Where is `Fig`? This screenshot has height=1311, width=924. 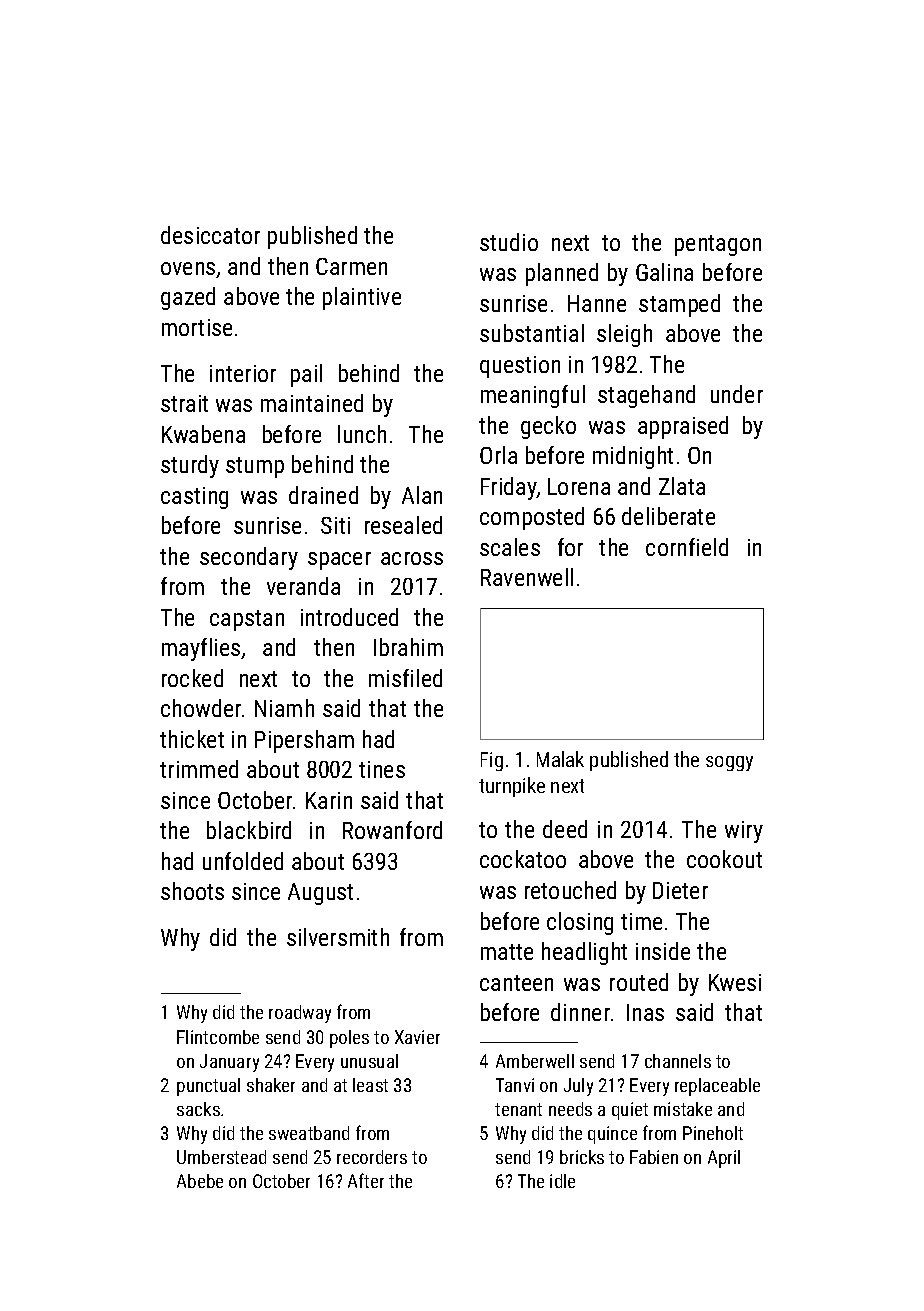
Fig is located at coordinates (492, 761).
